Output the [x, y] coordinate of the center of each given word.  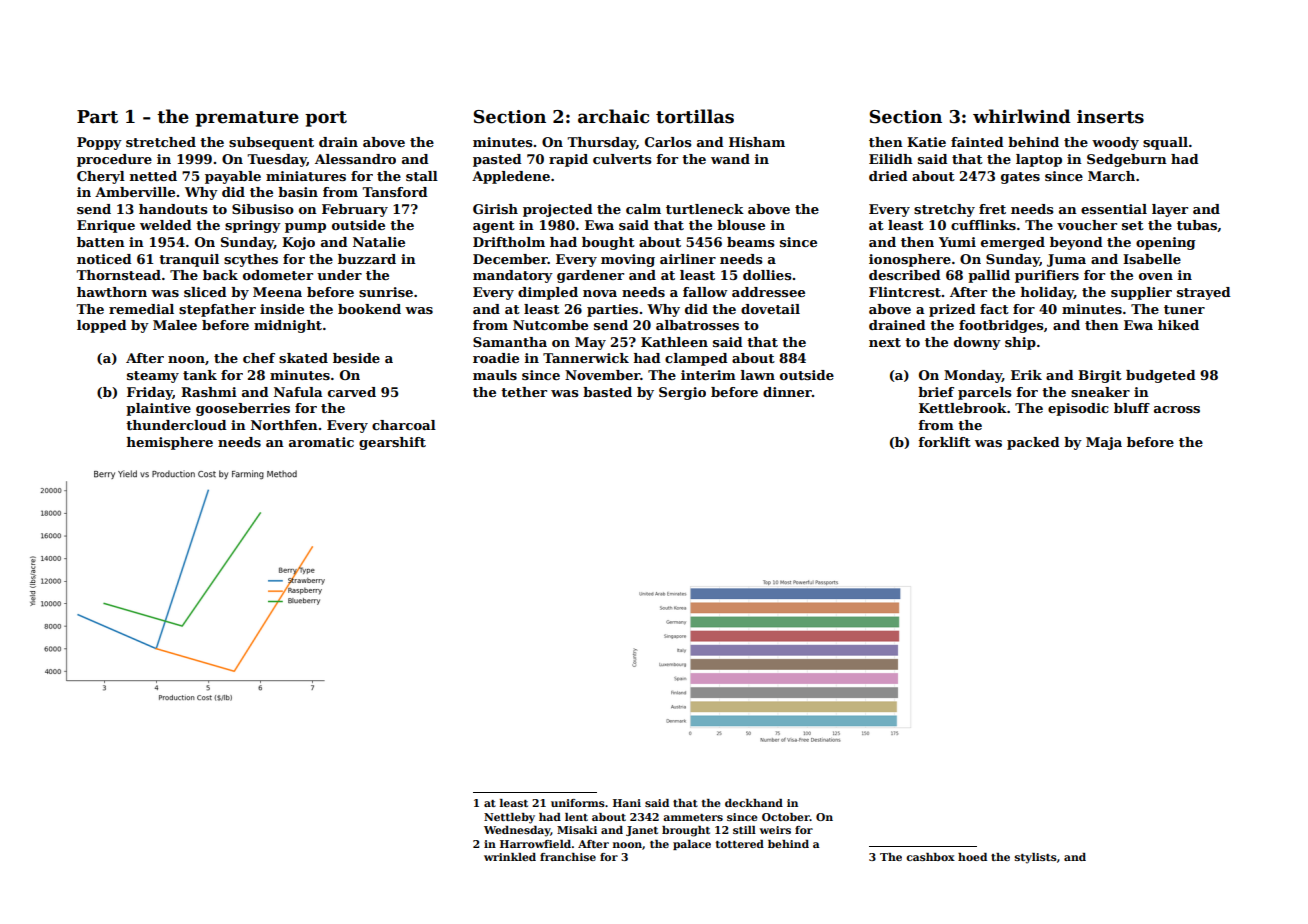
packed [1033, 443]
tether [524, 392]
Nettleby [509, 818]
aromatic [321, 442]
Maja [1104, 443]
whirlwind [1022, 116]
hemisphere [170, 443]
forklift [944, 442]
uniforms [578, 803]
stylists [1036, 858]
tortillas [695, 116]
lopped [102, 326]
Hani [627, 803]
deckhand [754, 803]
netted [153, 176]
